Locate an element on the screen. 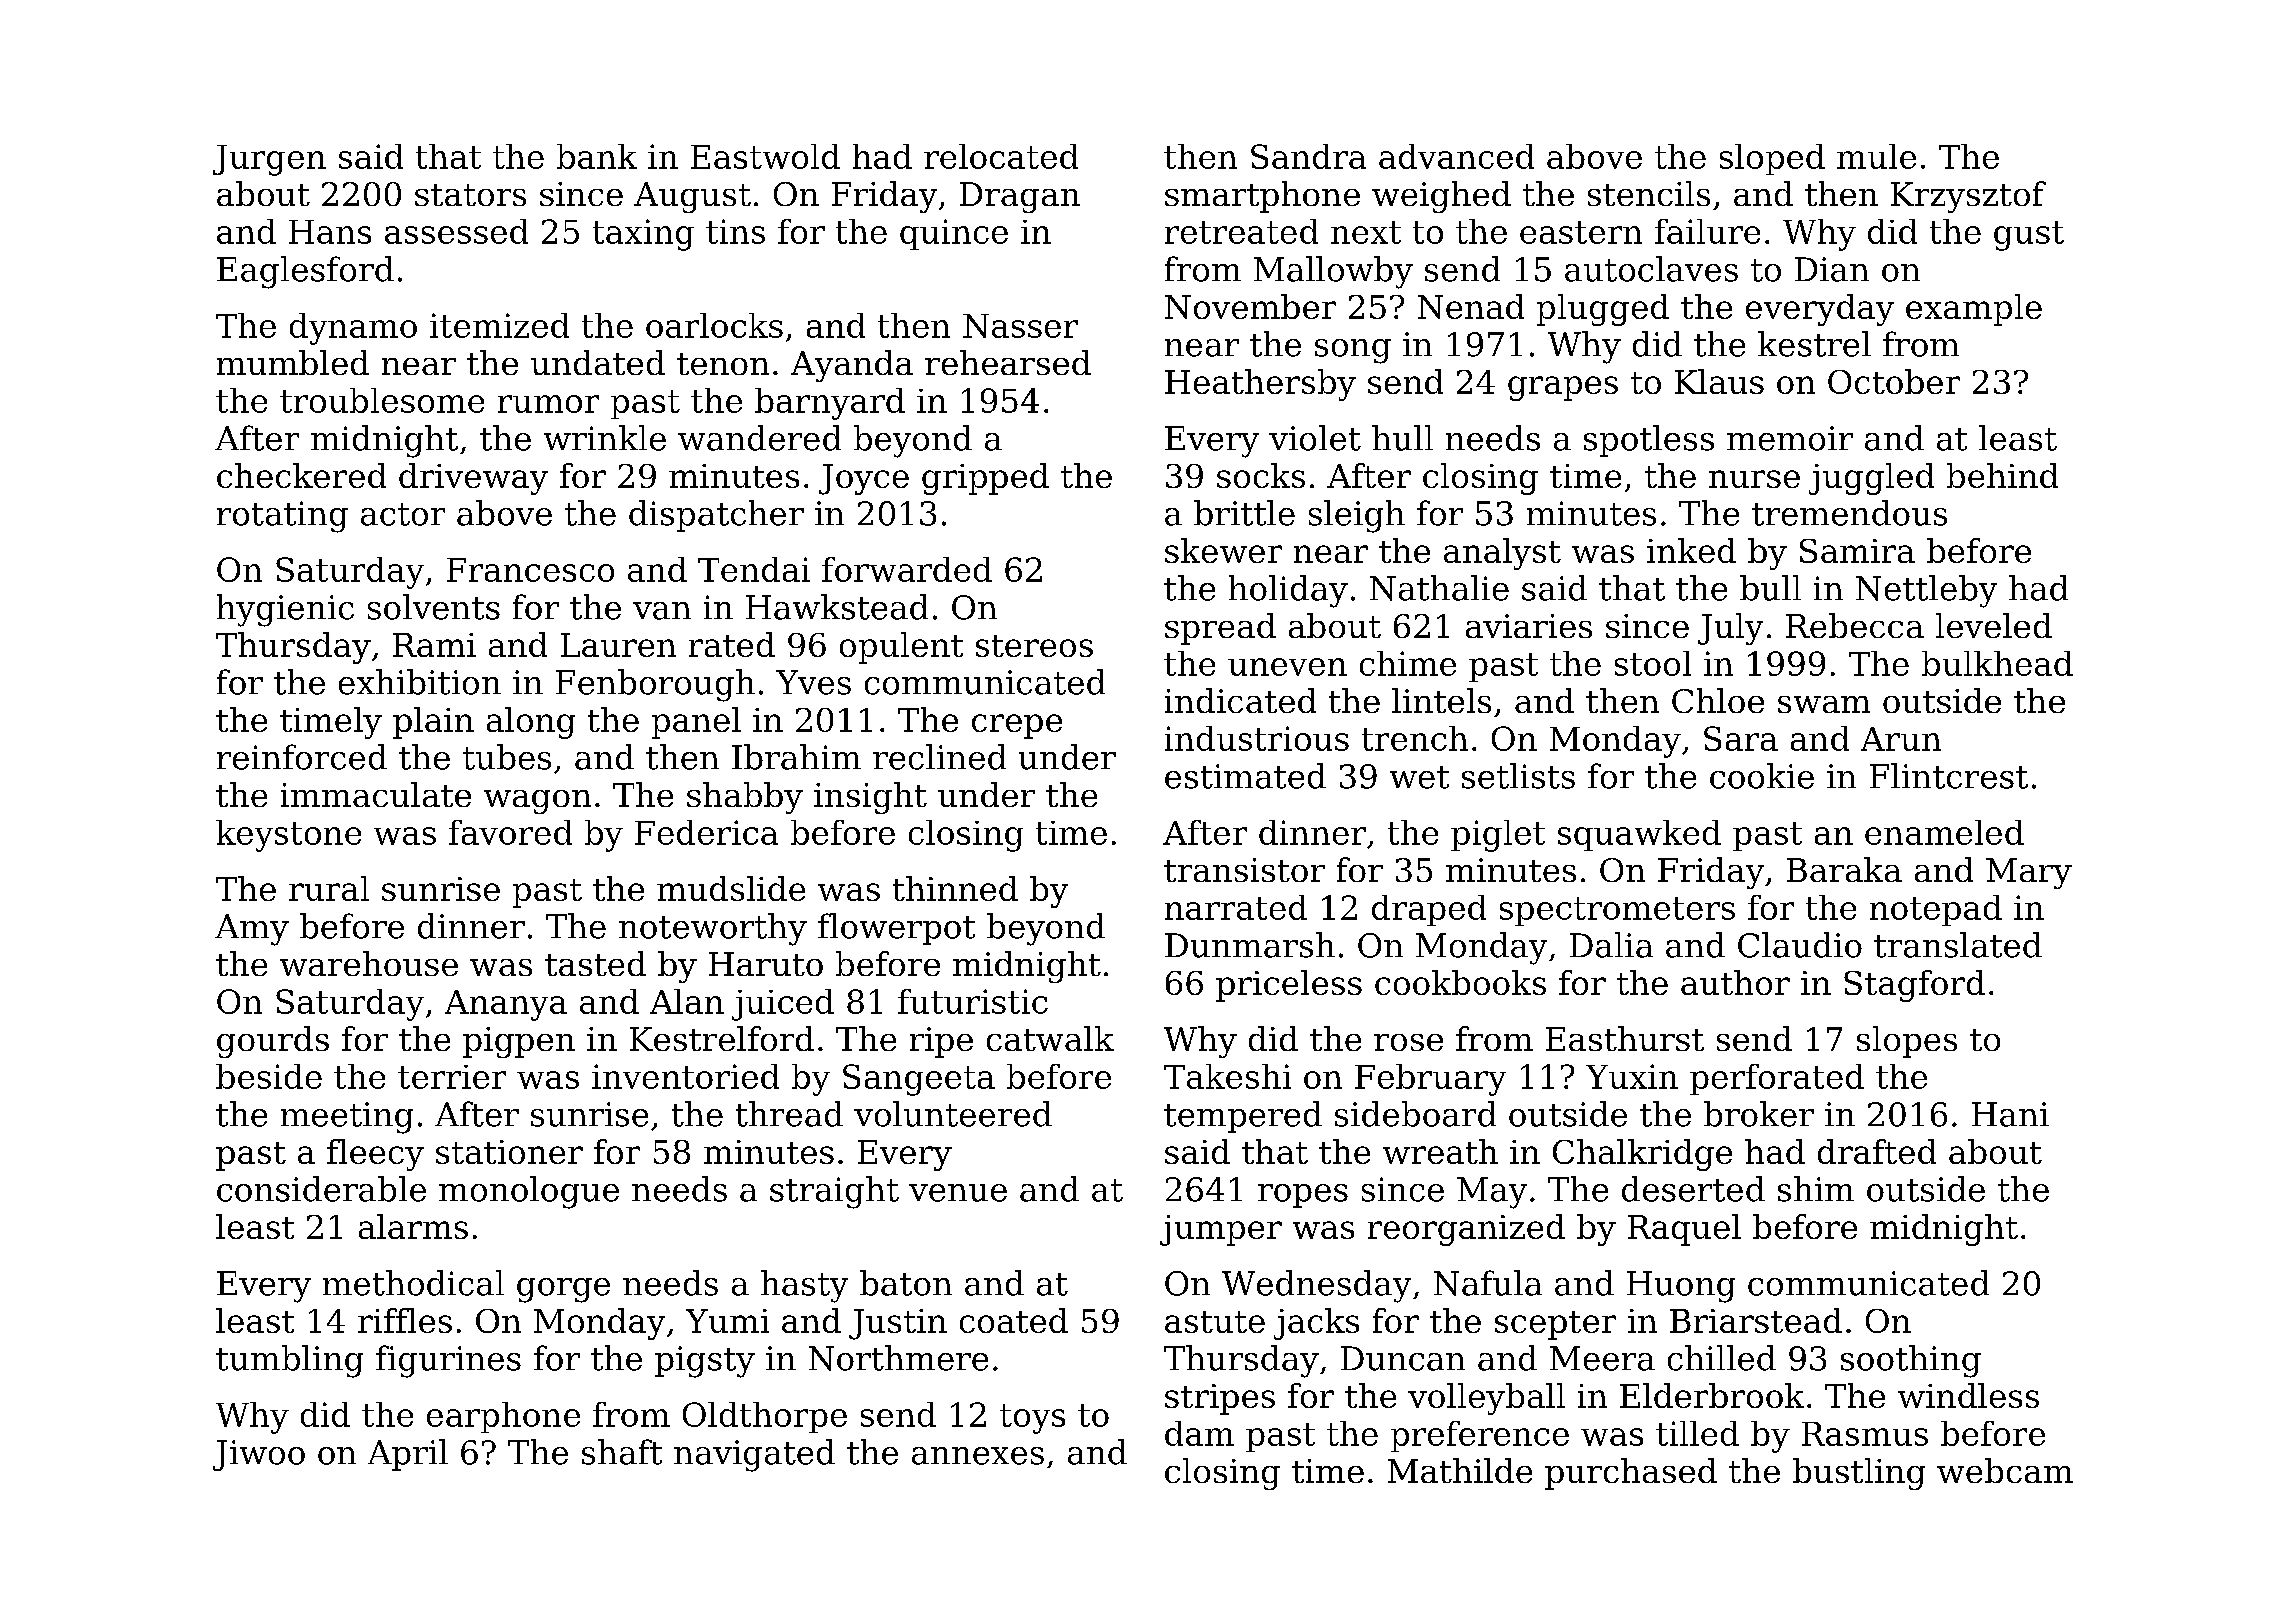 This screenshot has width=2292, height=1620. shim is located at coordinates (1816, 1189).
